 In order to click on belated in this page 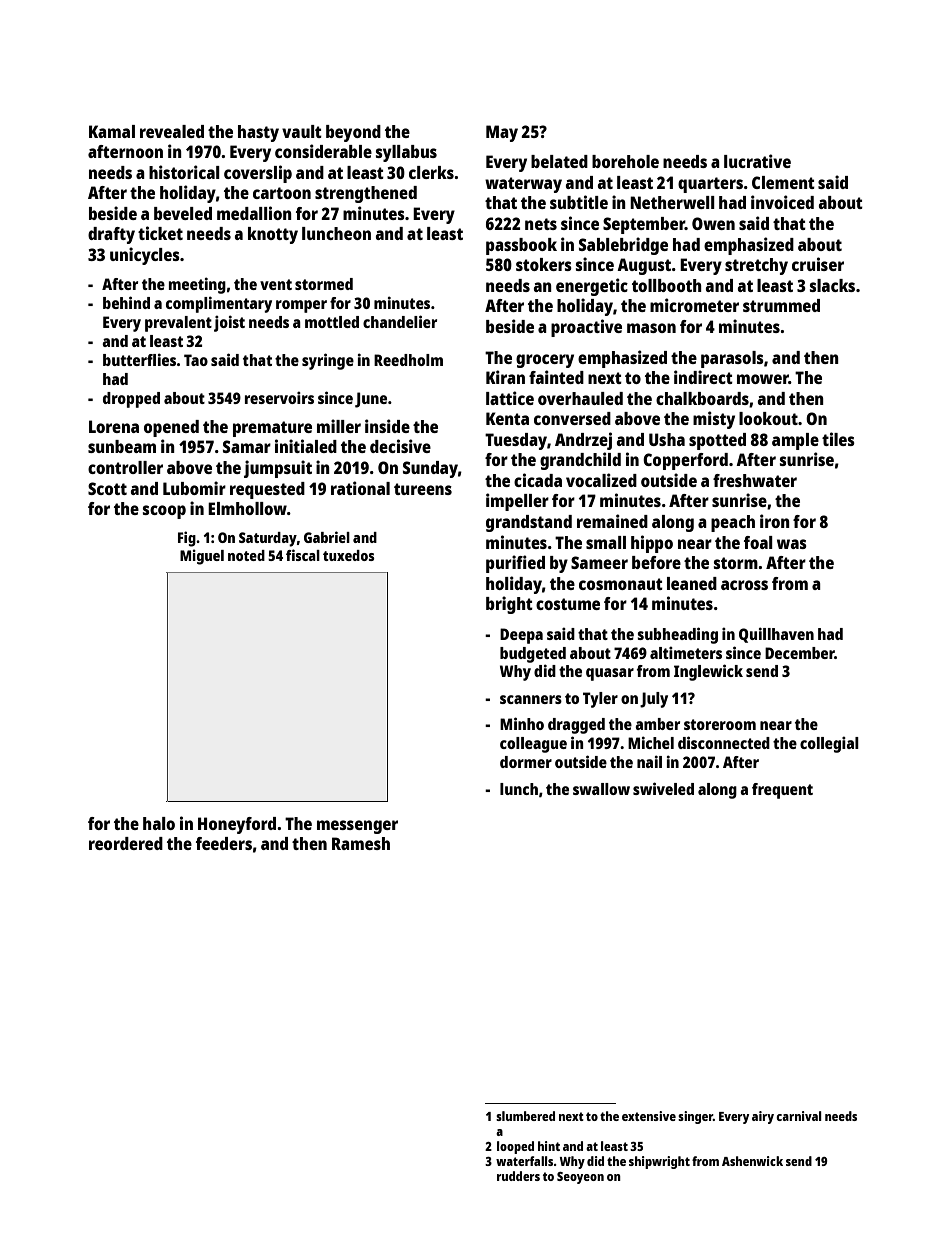, I will do `click(559, 161)`.
